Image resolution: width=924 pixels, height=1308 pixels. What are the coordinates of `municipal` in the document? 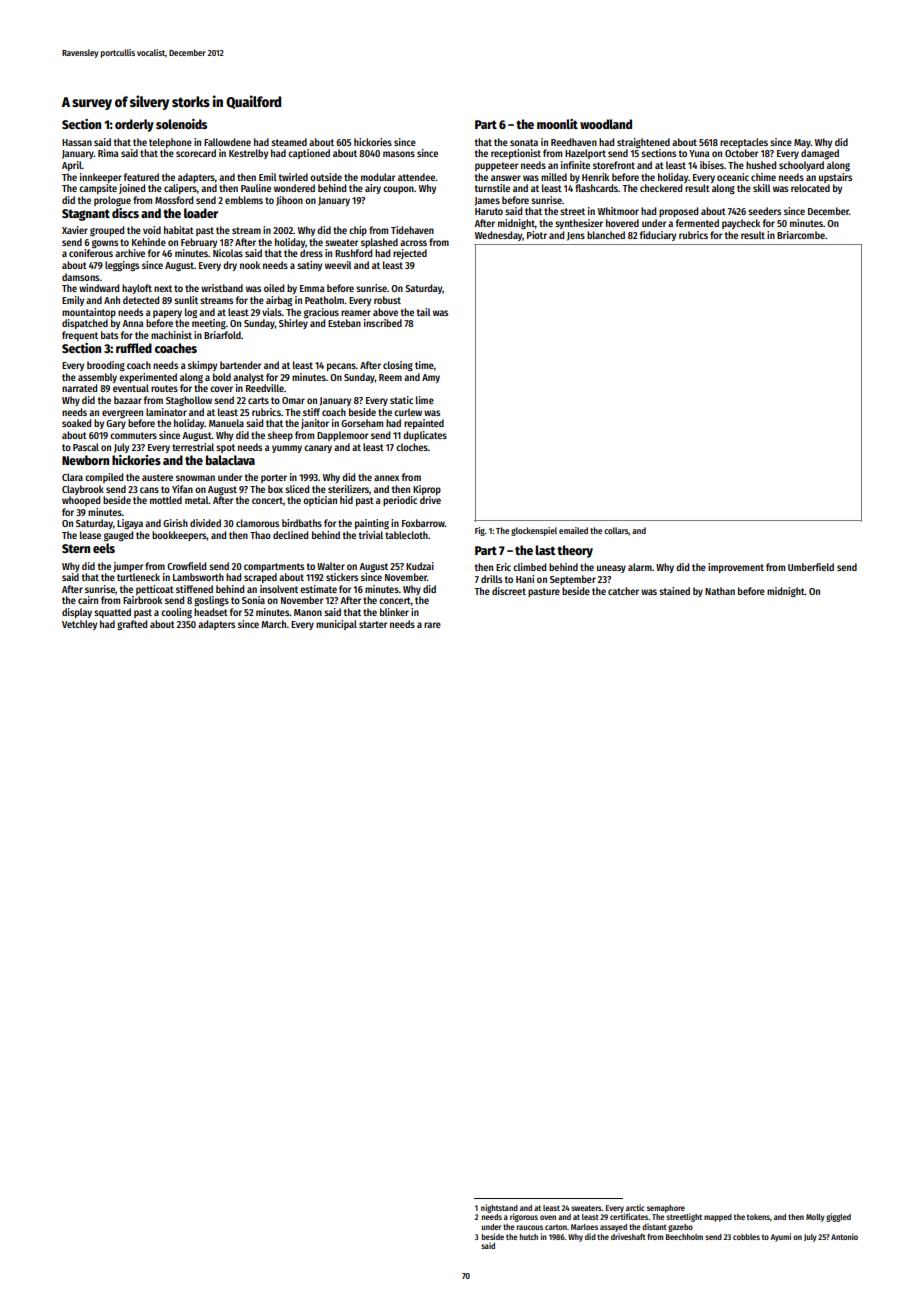 It's located at (336, 625).
